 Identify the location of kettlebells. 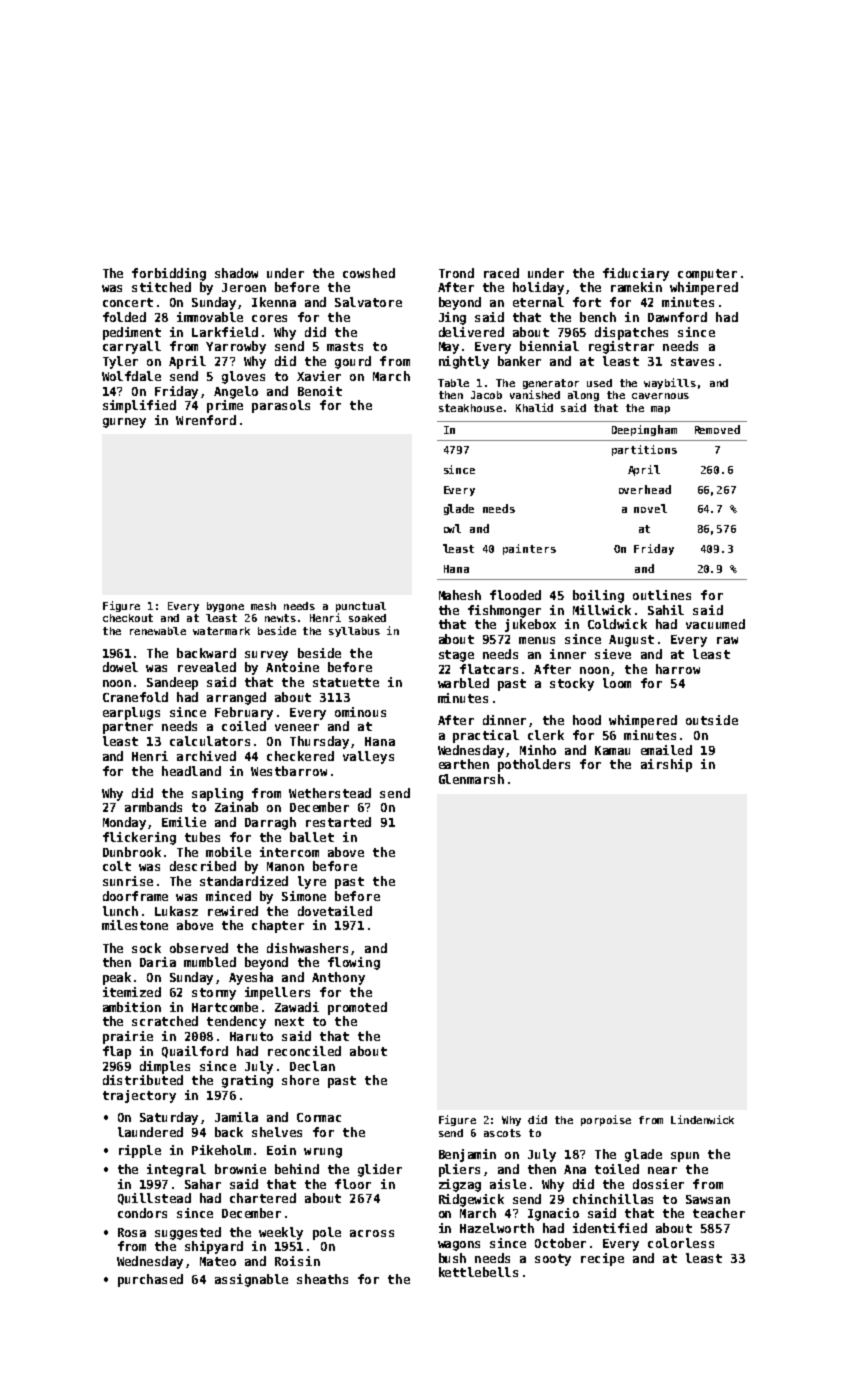
(478, 1272).
